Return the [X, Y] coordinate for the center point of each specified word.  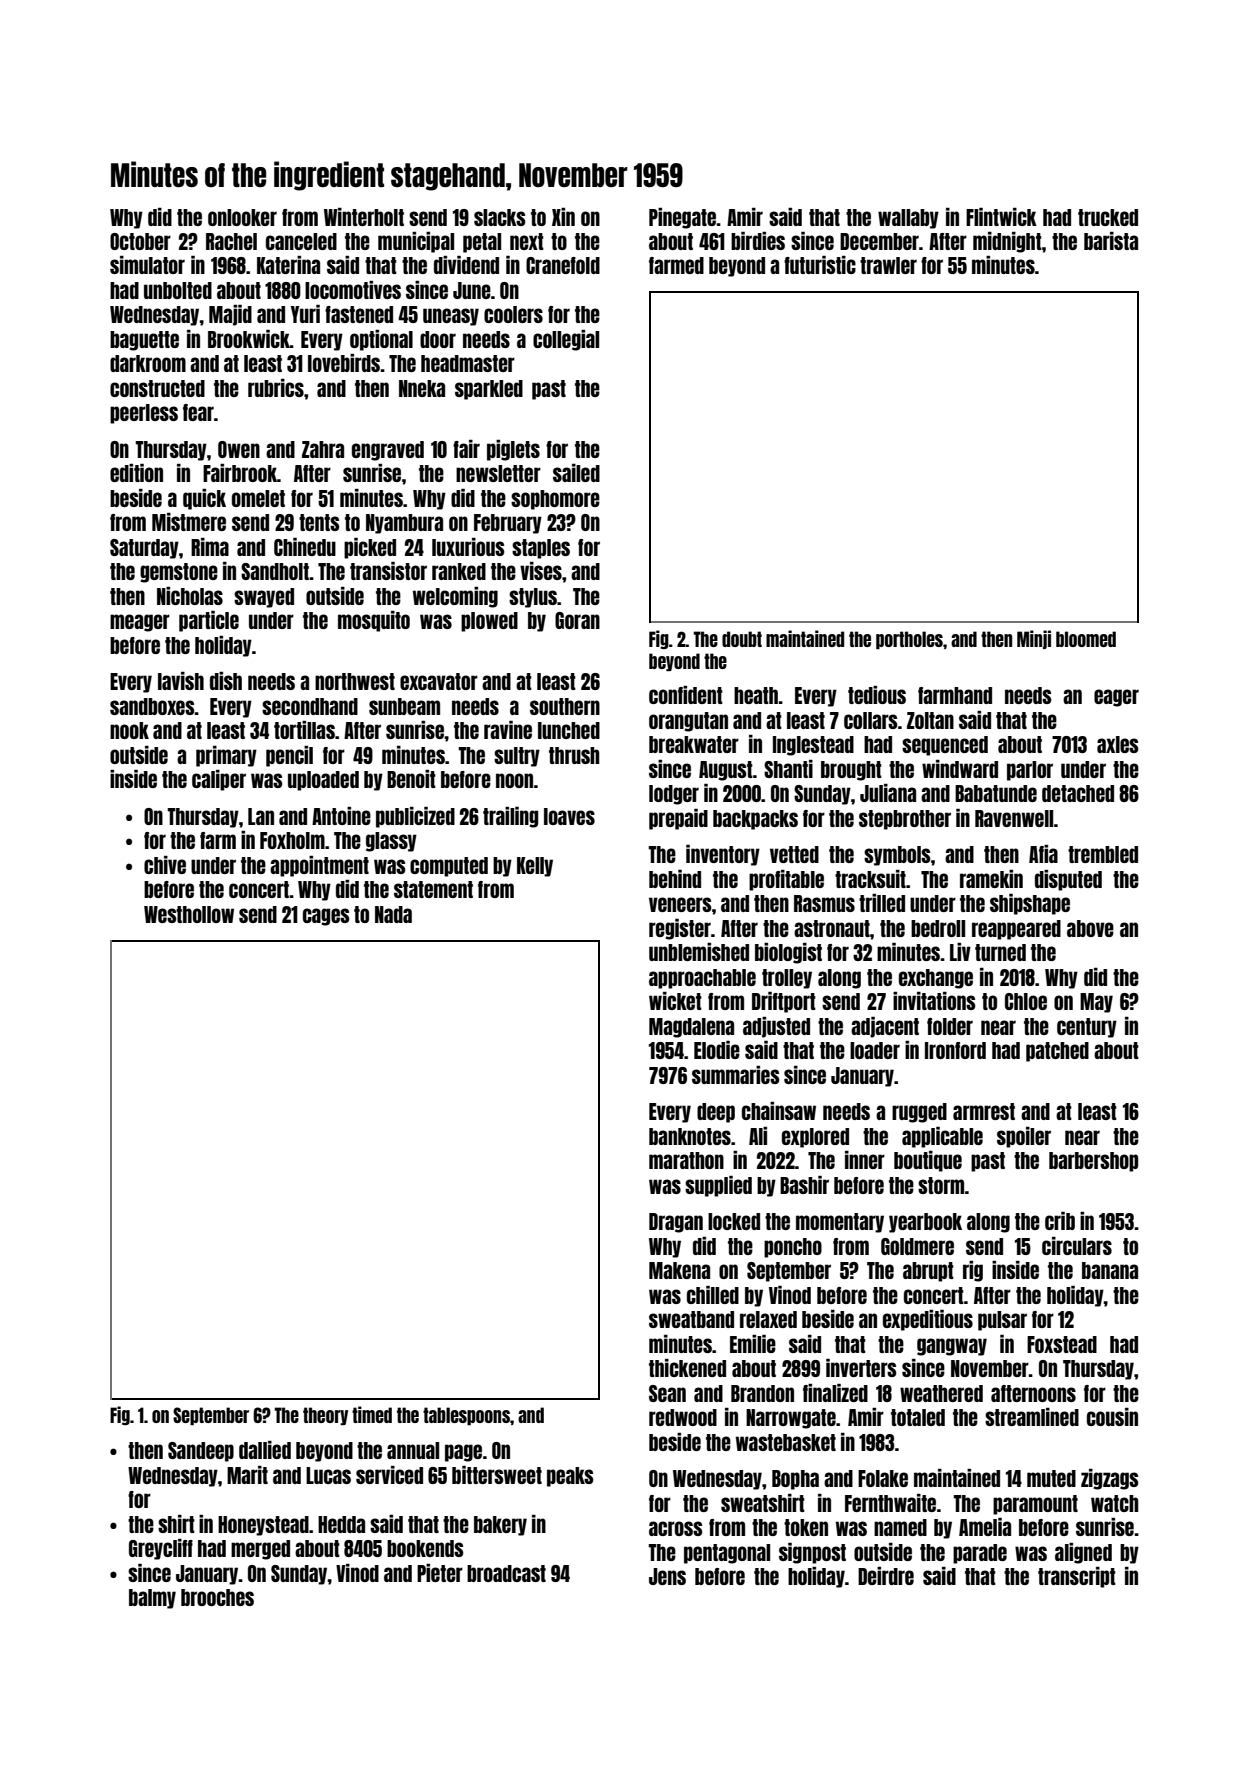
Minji [1034, 639]
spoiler [1024, 1137]
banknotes [690, 1136]
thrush [574, 755]
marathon [686, 1160]
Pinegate [682, 218]
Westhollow [189, 914]
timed [372, 1414]
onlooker [242, 217]
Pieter [440, 1573]
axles [1117, 744]
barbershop [1093, 1162]
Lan [261, 816]
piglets [513, 450]
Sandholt [275, 571]
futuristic [820, 265]
